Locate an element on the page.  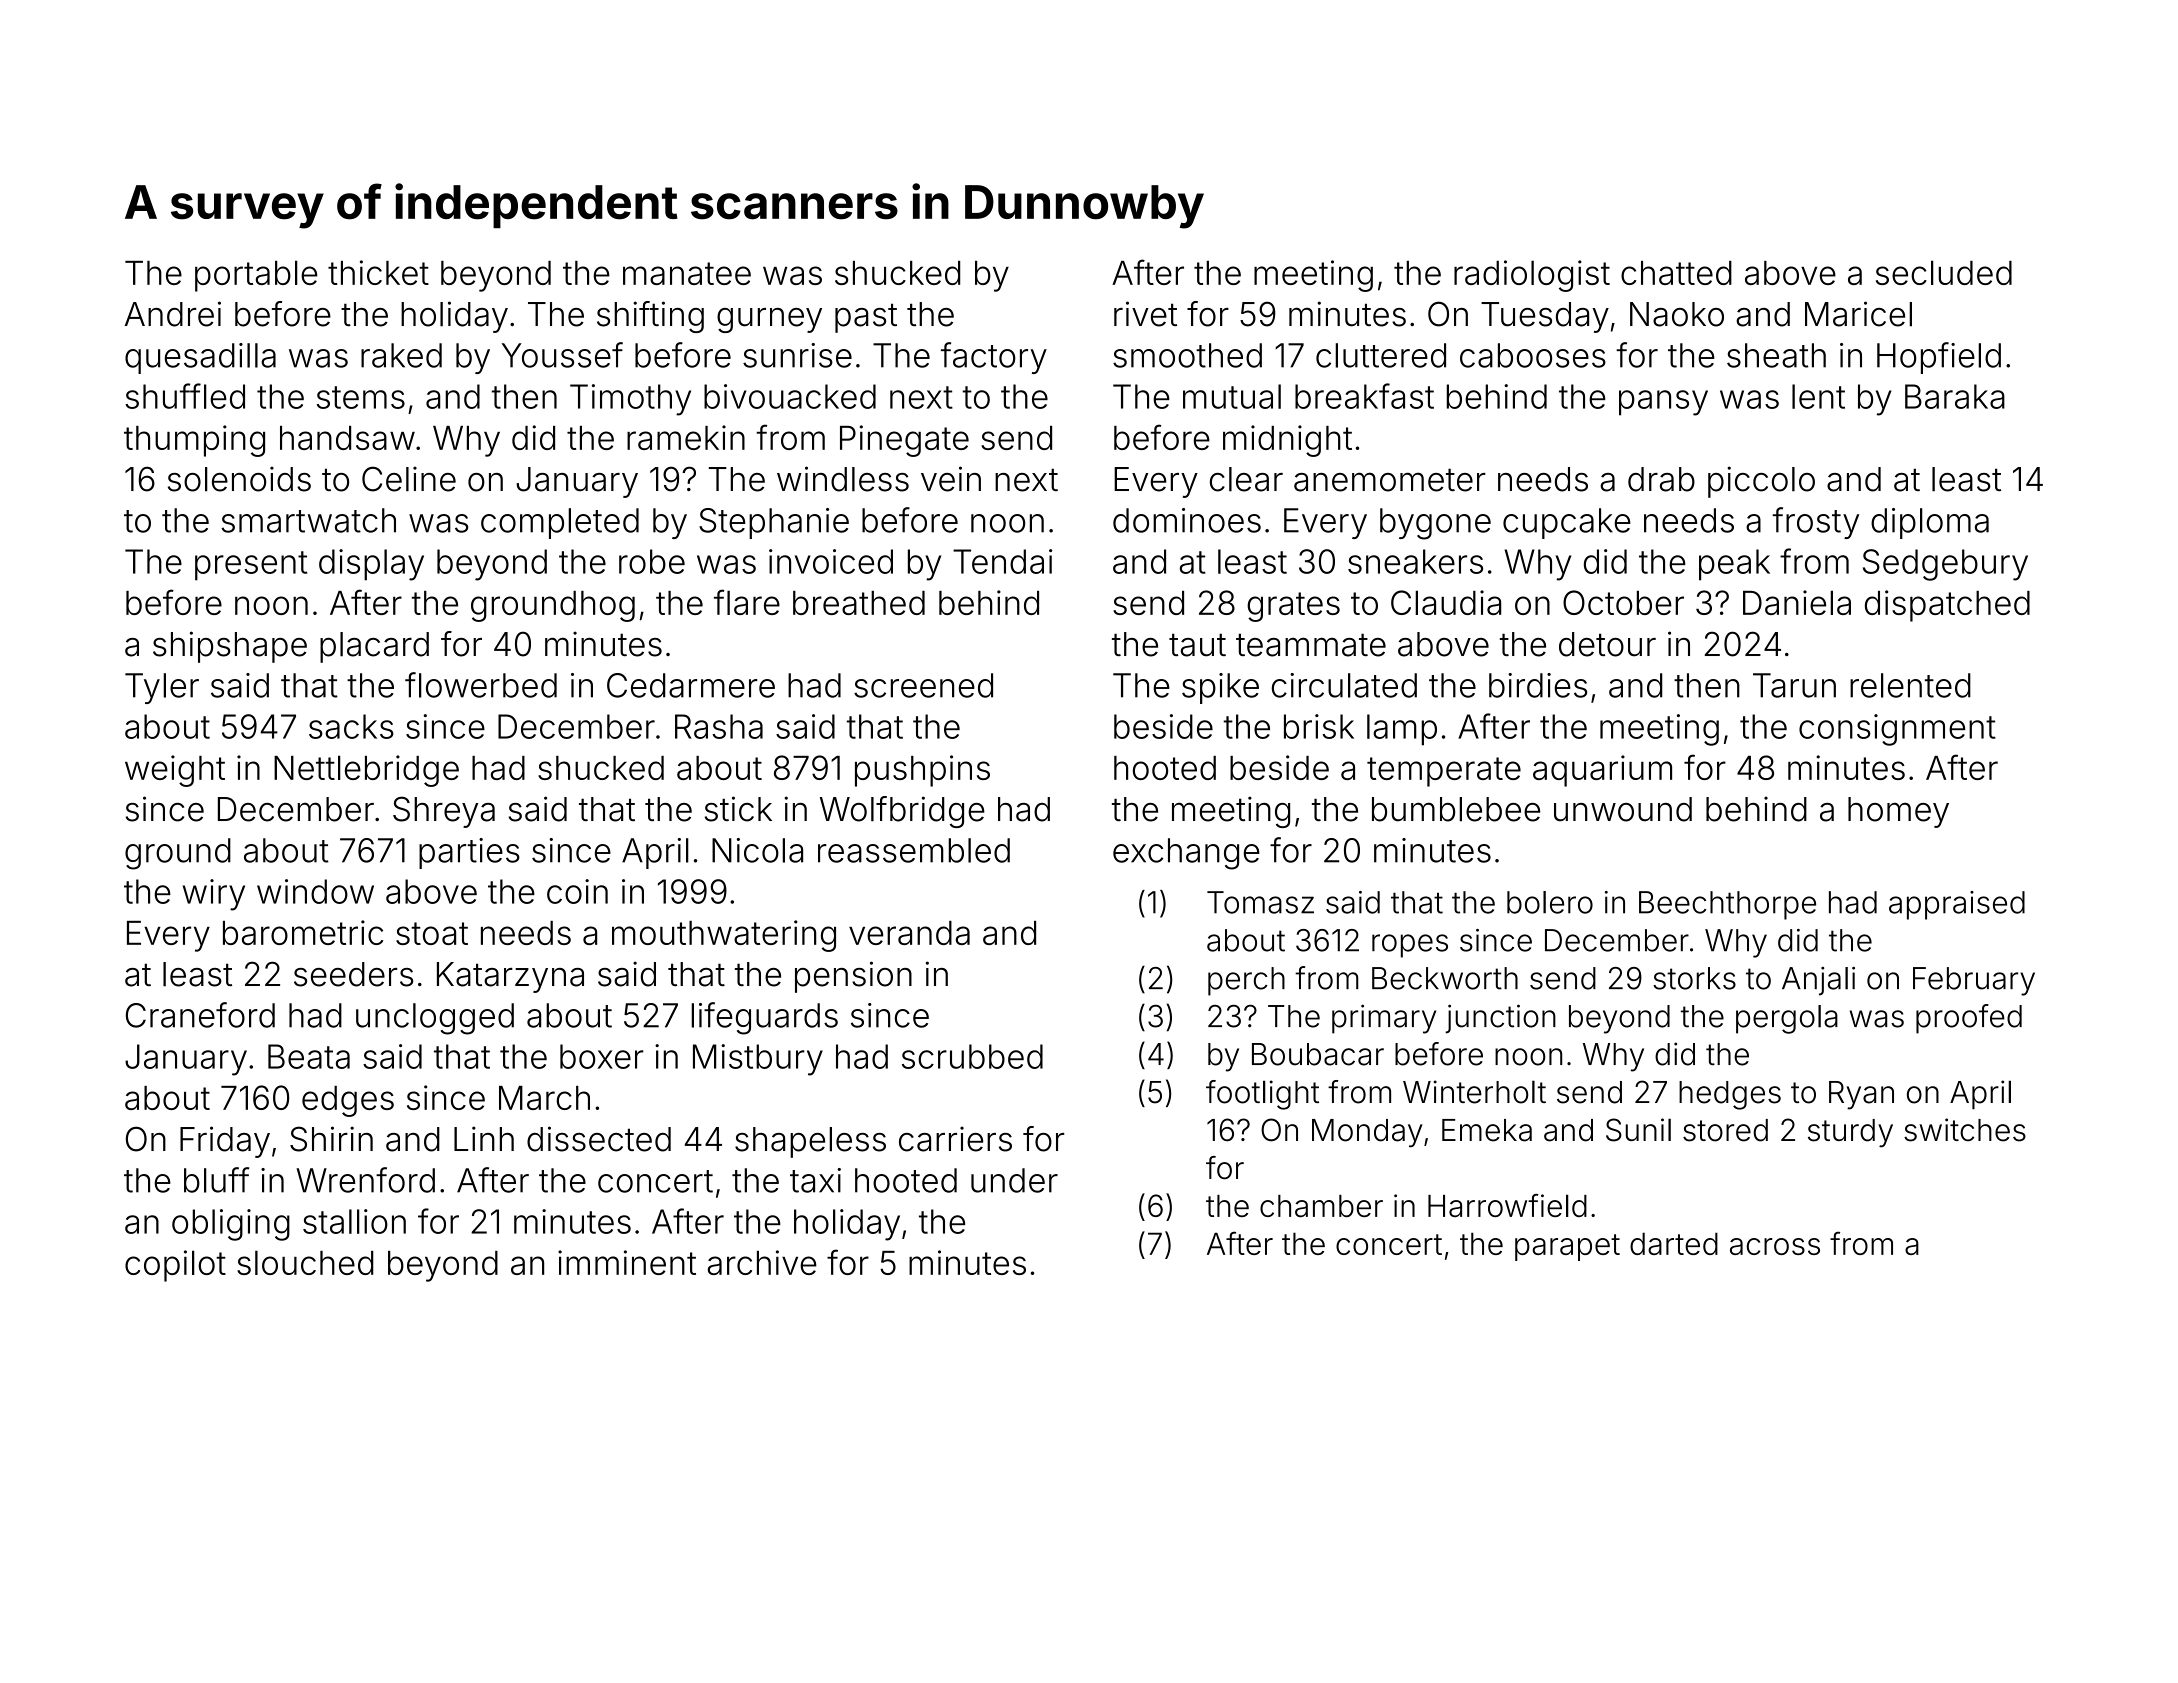
display is located at coordinates (371, 565).
